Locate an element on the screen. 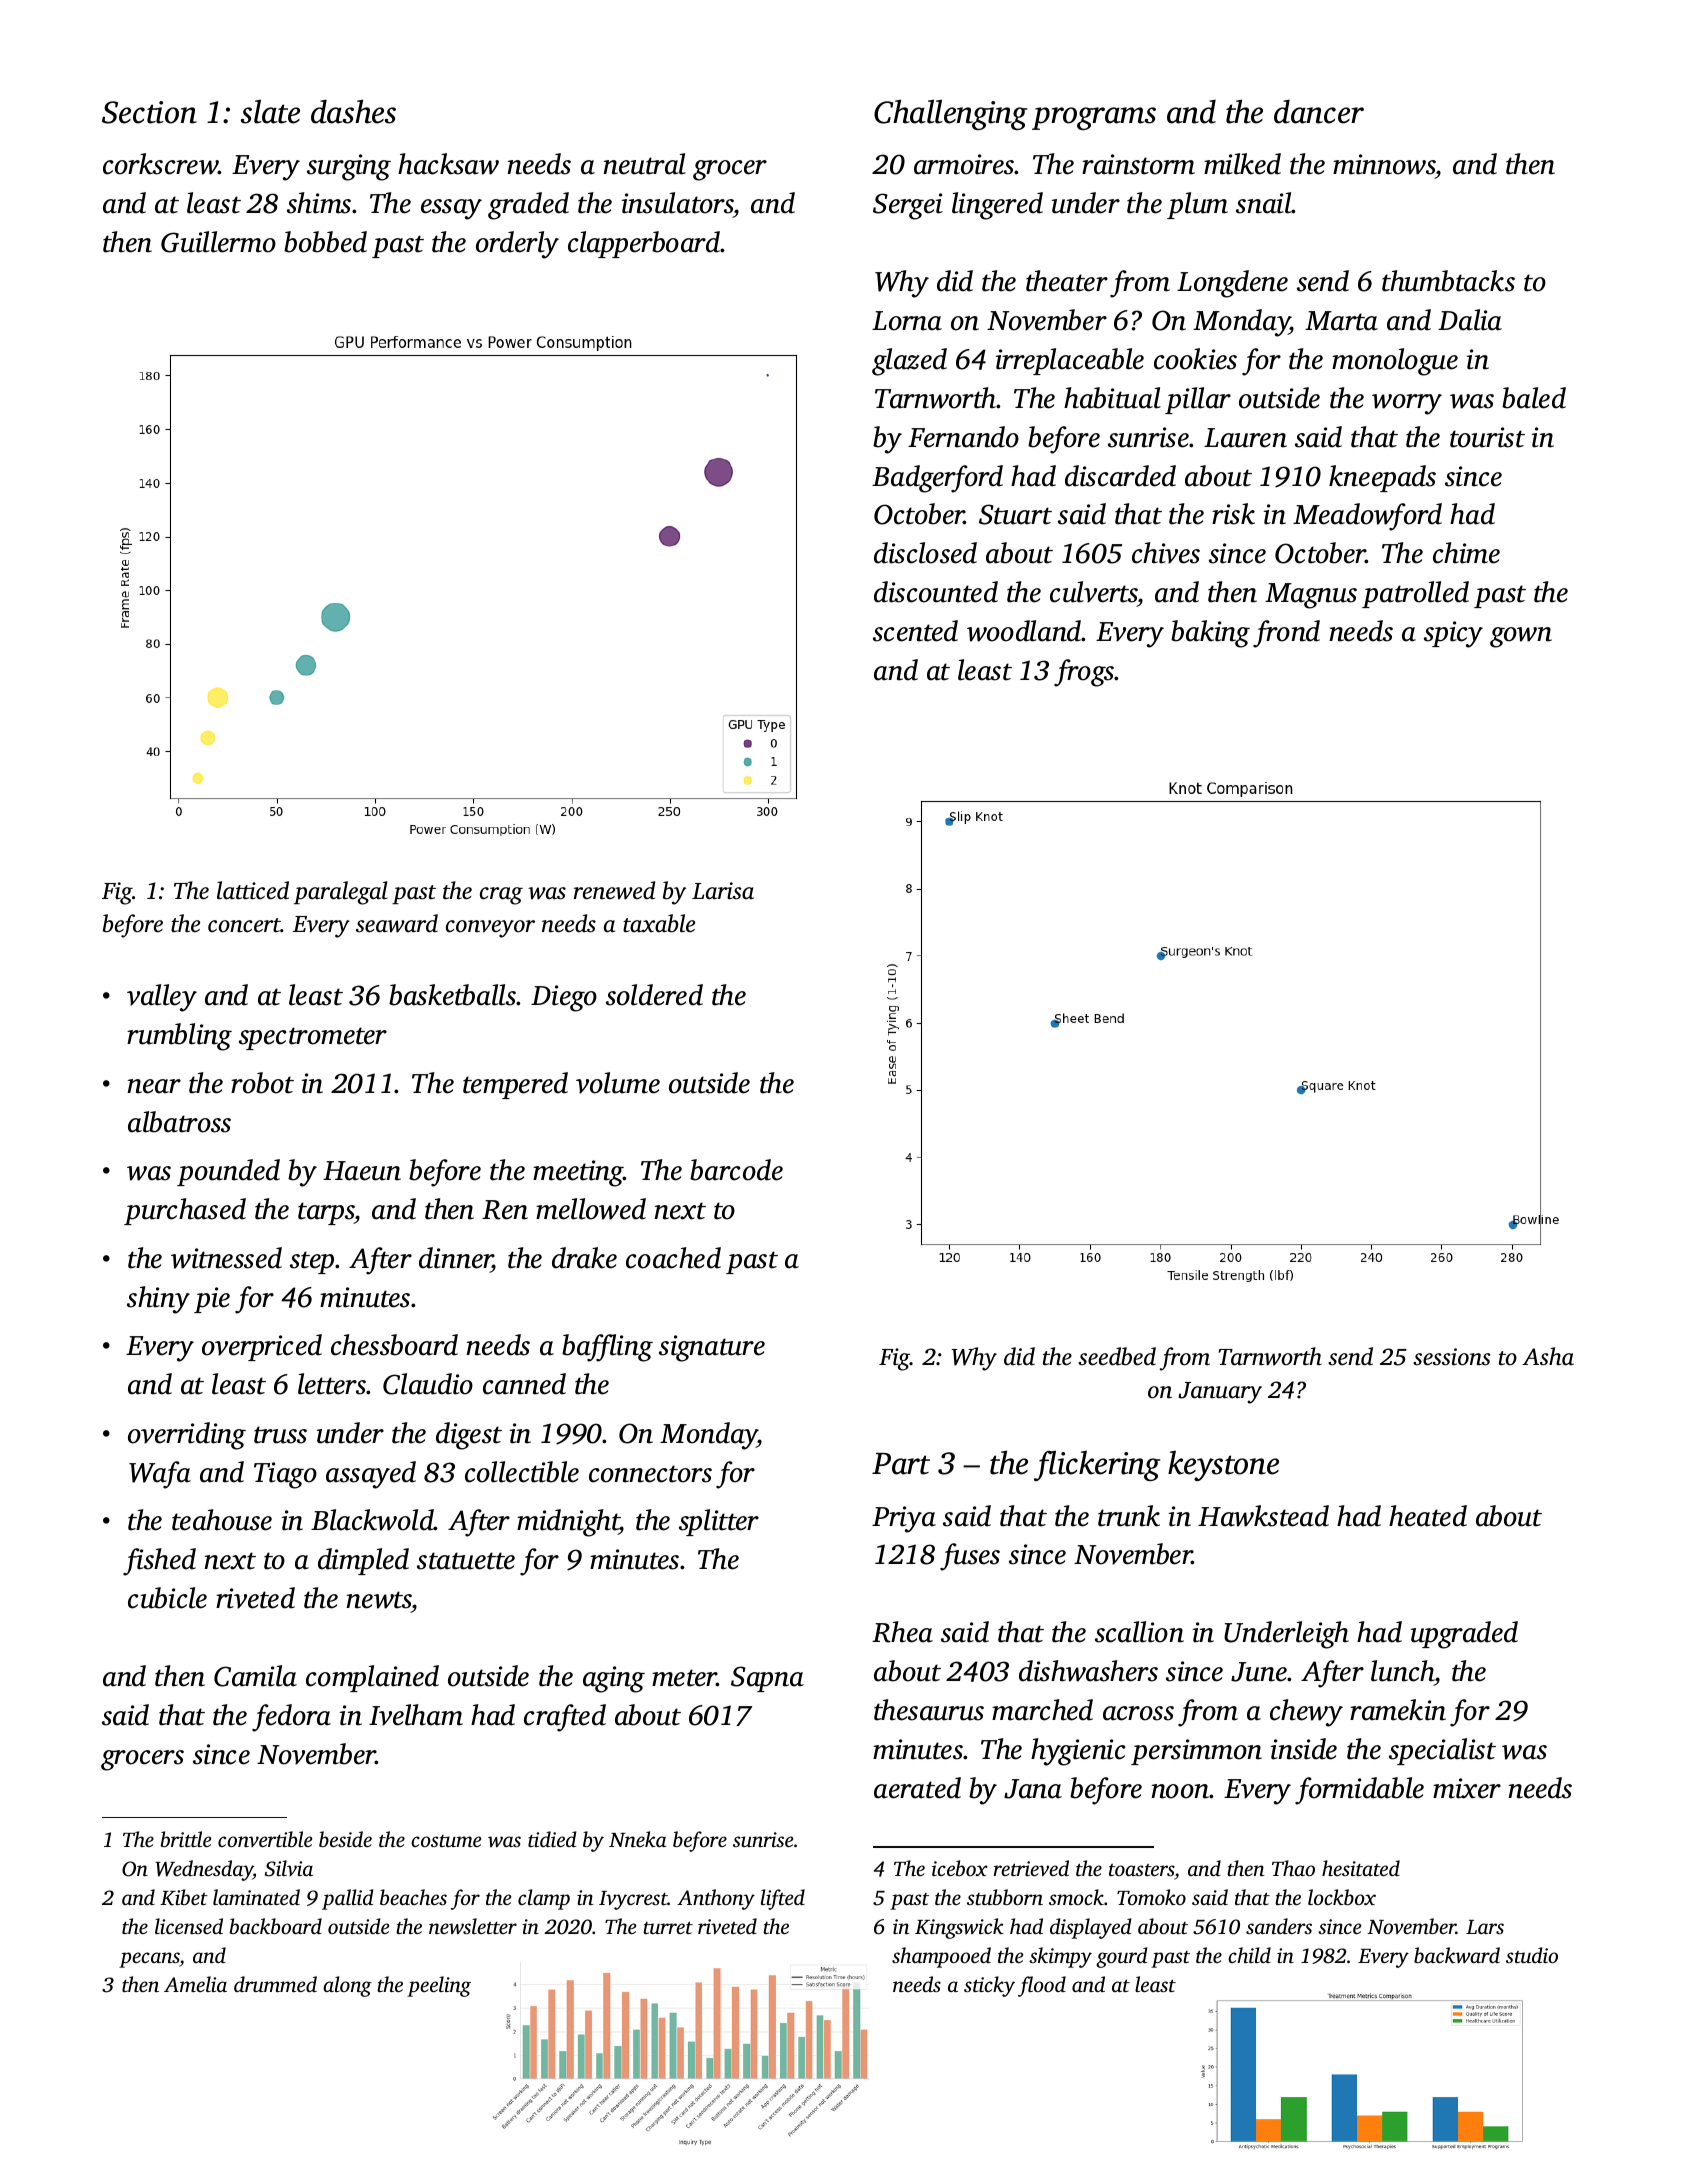 Image resolution: width=1683 pixels, height=2178 pixels. dancer is located at coordinates (1319, 112).
